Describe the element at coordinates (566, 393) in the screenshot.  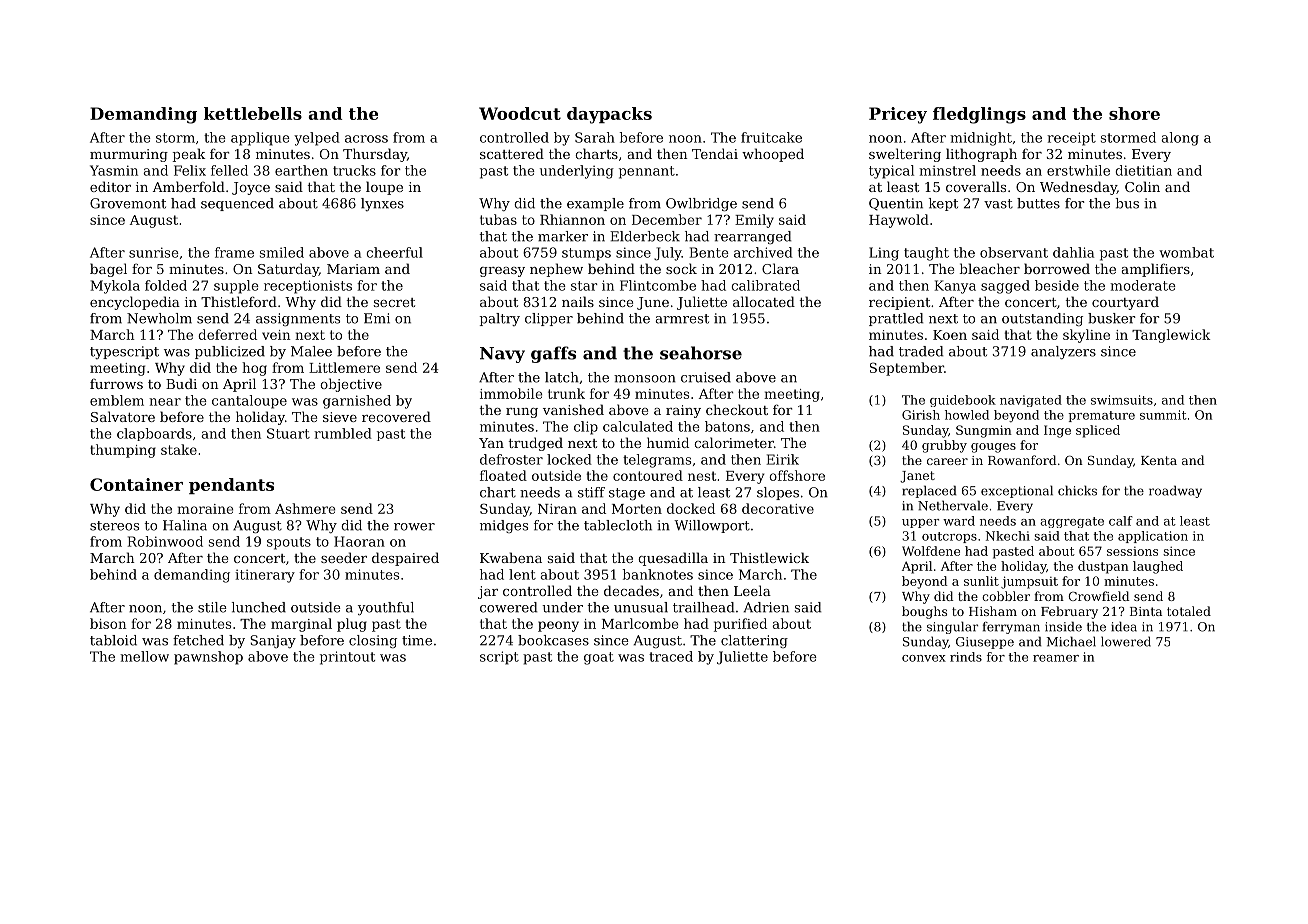
I see `trunk` at that location.
